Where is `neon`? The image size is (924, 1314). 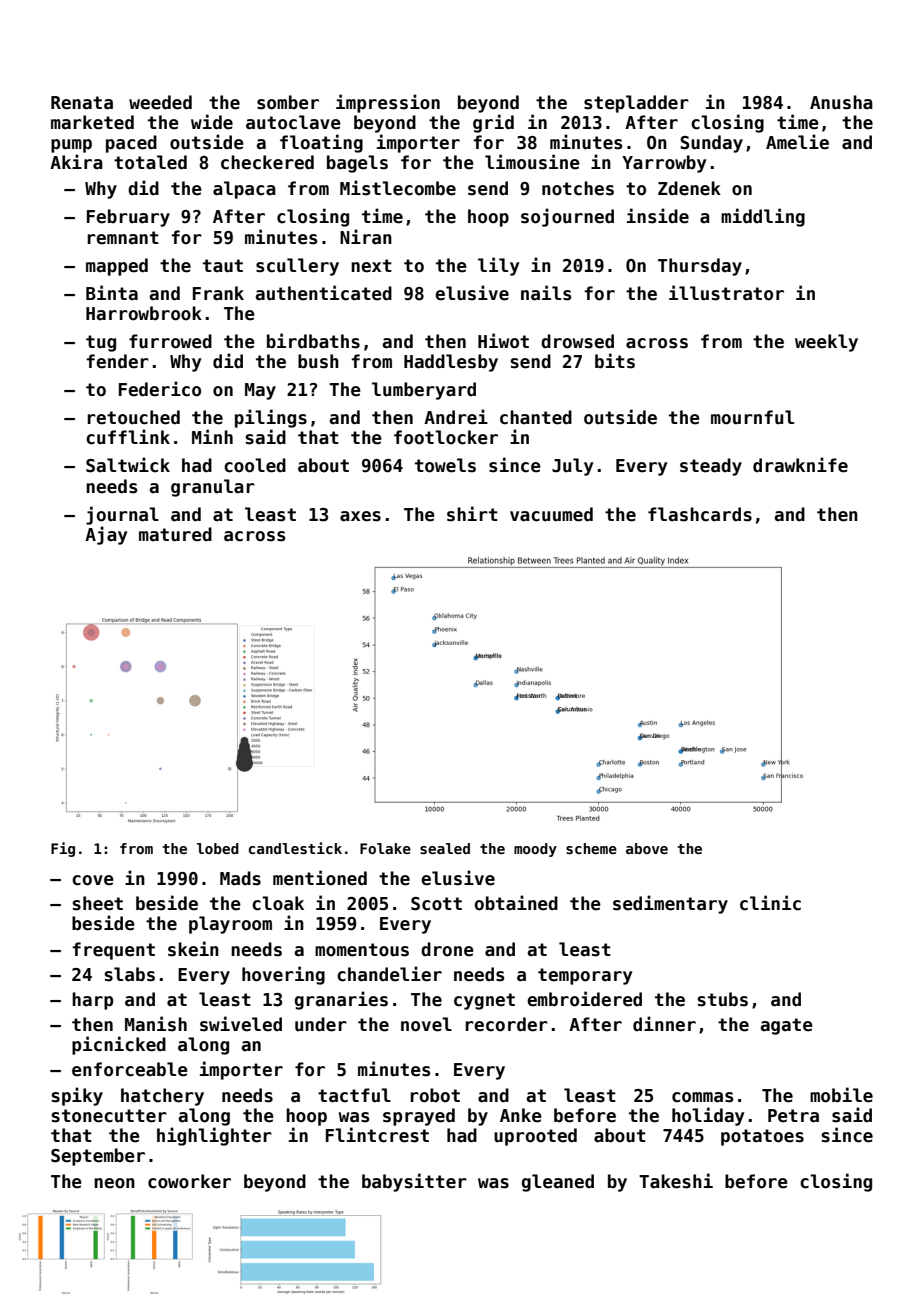 neon is located at coordinates (114, 1183).
